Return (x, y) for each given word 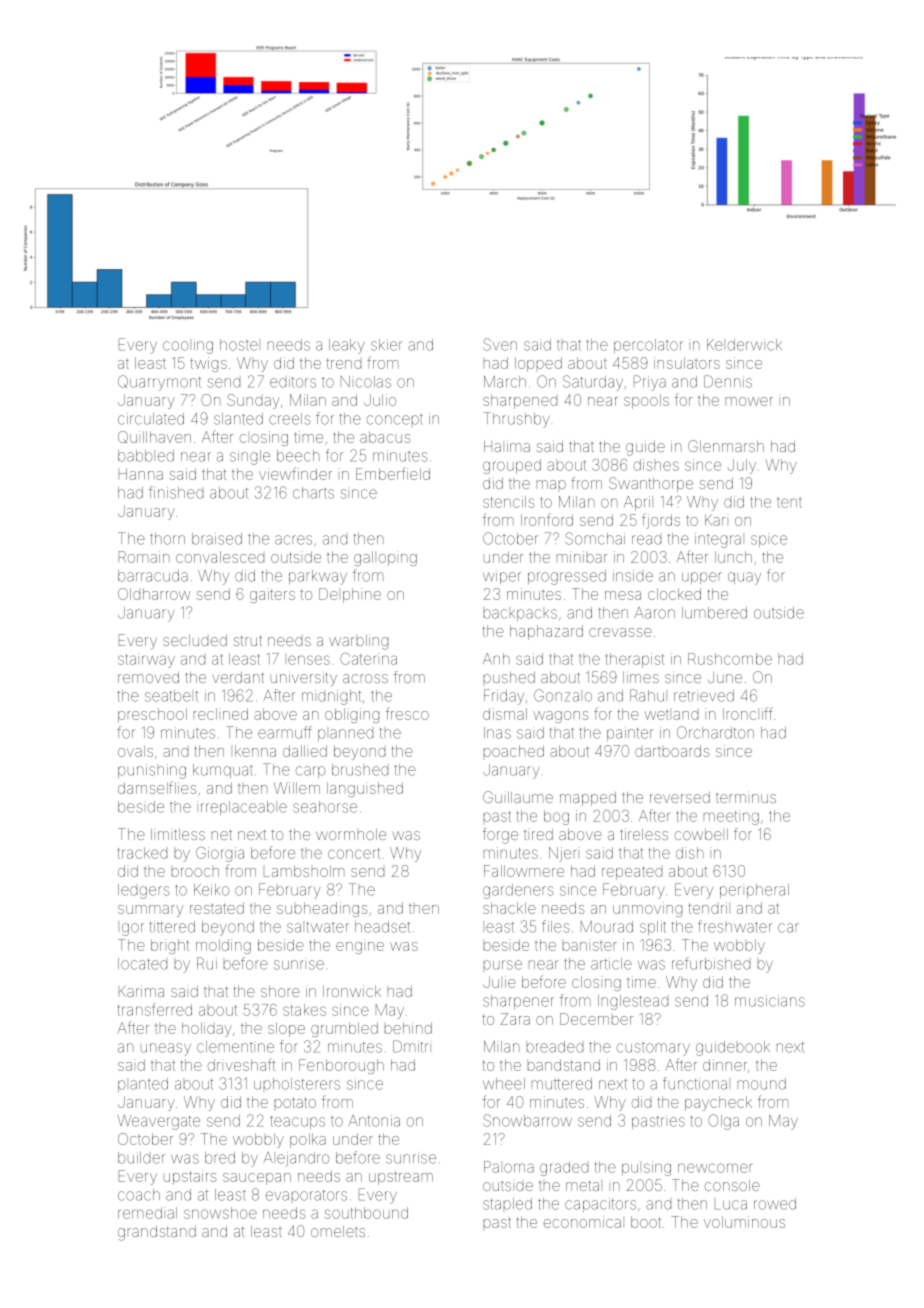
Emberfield (393, 473)
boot (646, 1222)
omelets (338, 1231)
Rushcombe (730, 659)
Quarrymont (159, 383)
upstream (401, 1178)
